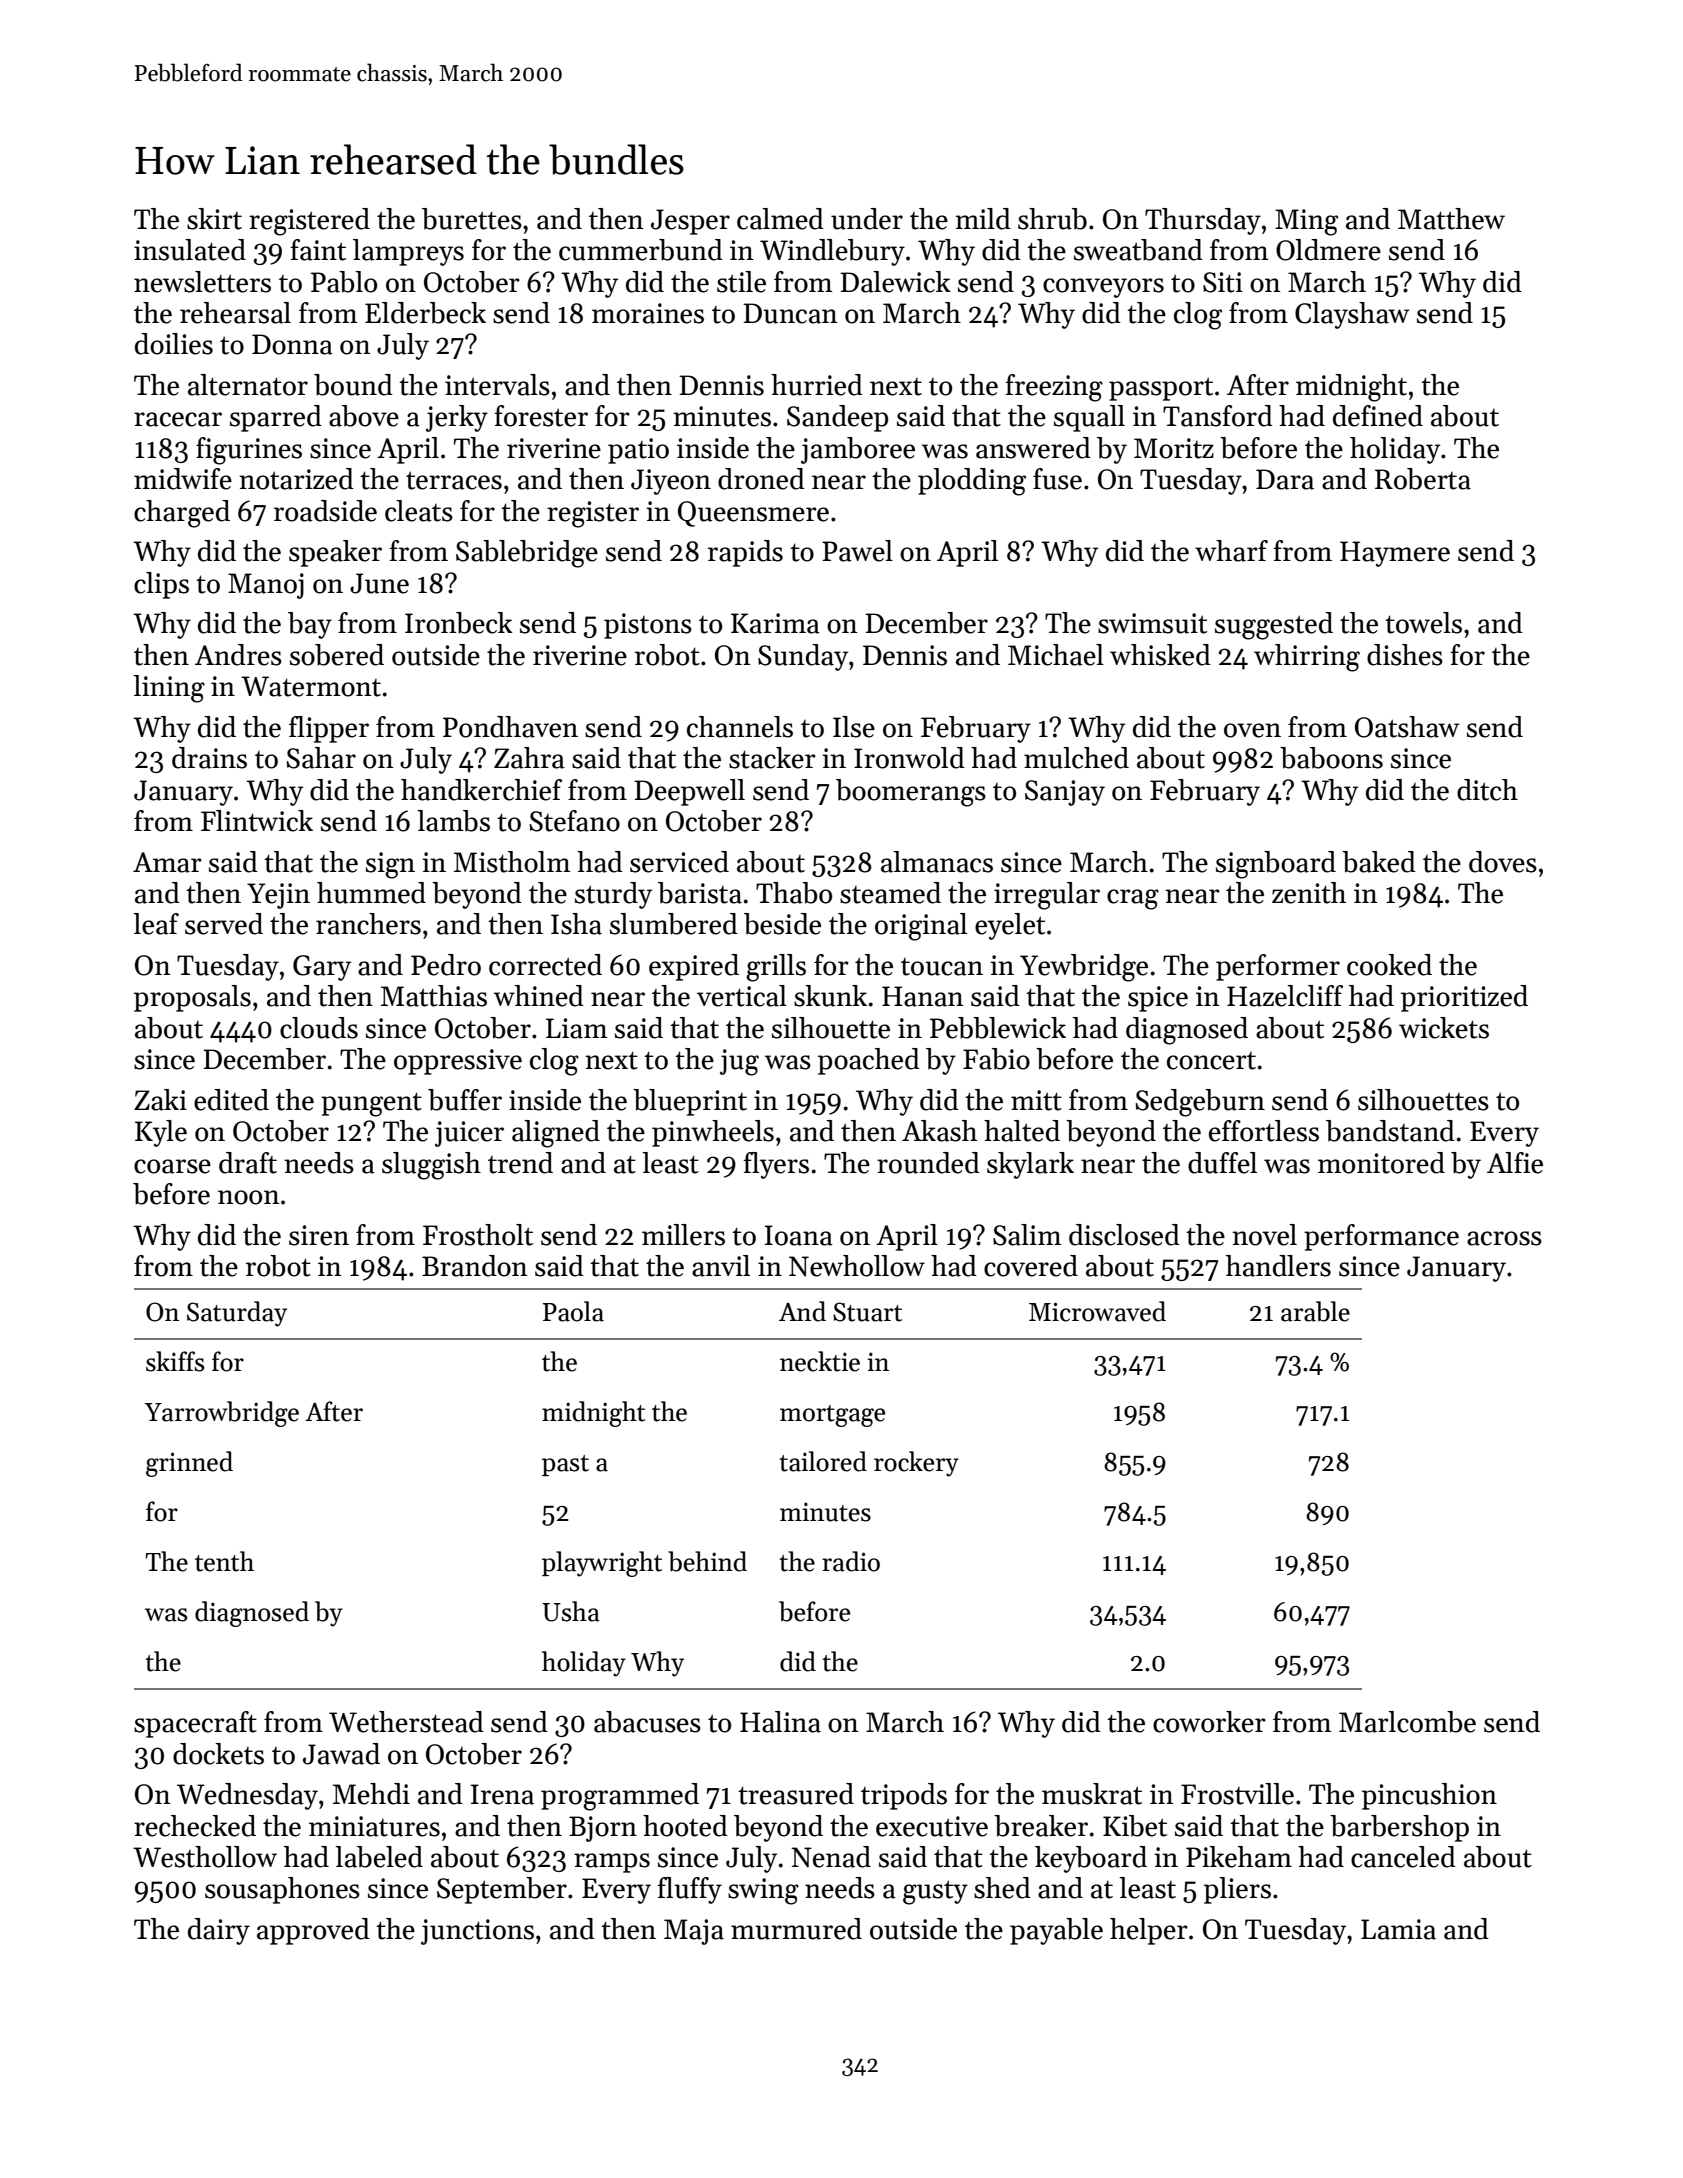  I want to click on Deepwell, so click(689, 792).
